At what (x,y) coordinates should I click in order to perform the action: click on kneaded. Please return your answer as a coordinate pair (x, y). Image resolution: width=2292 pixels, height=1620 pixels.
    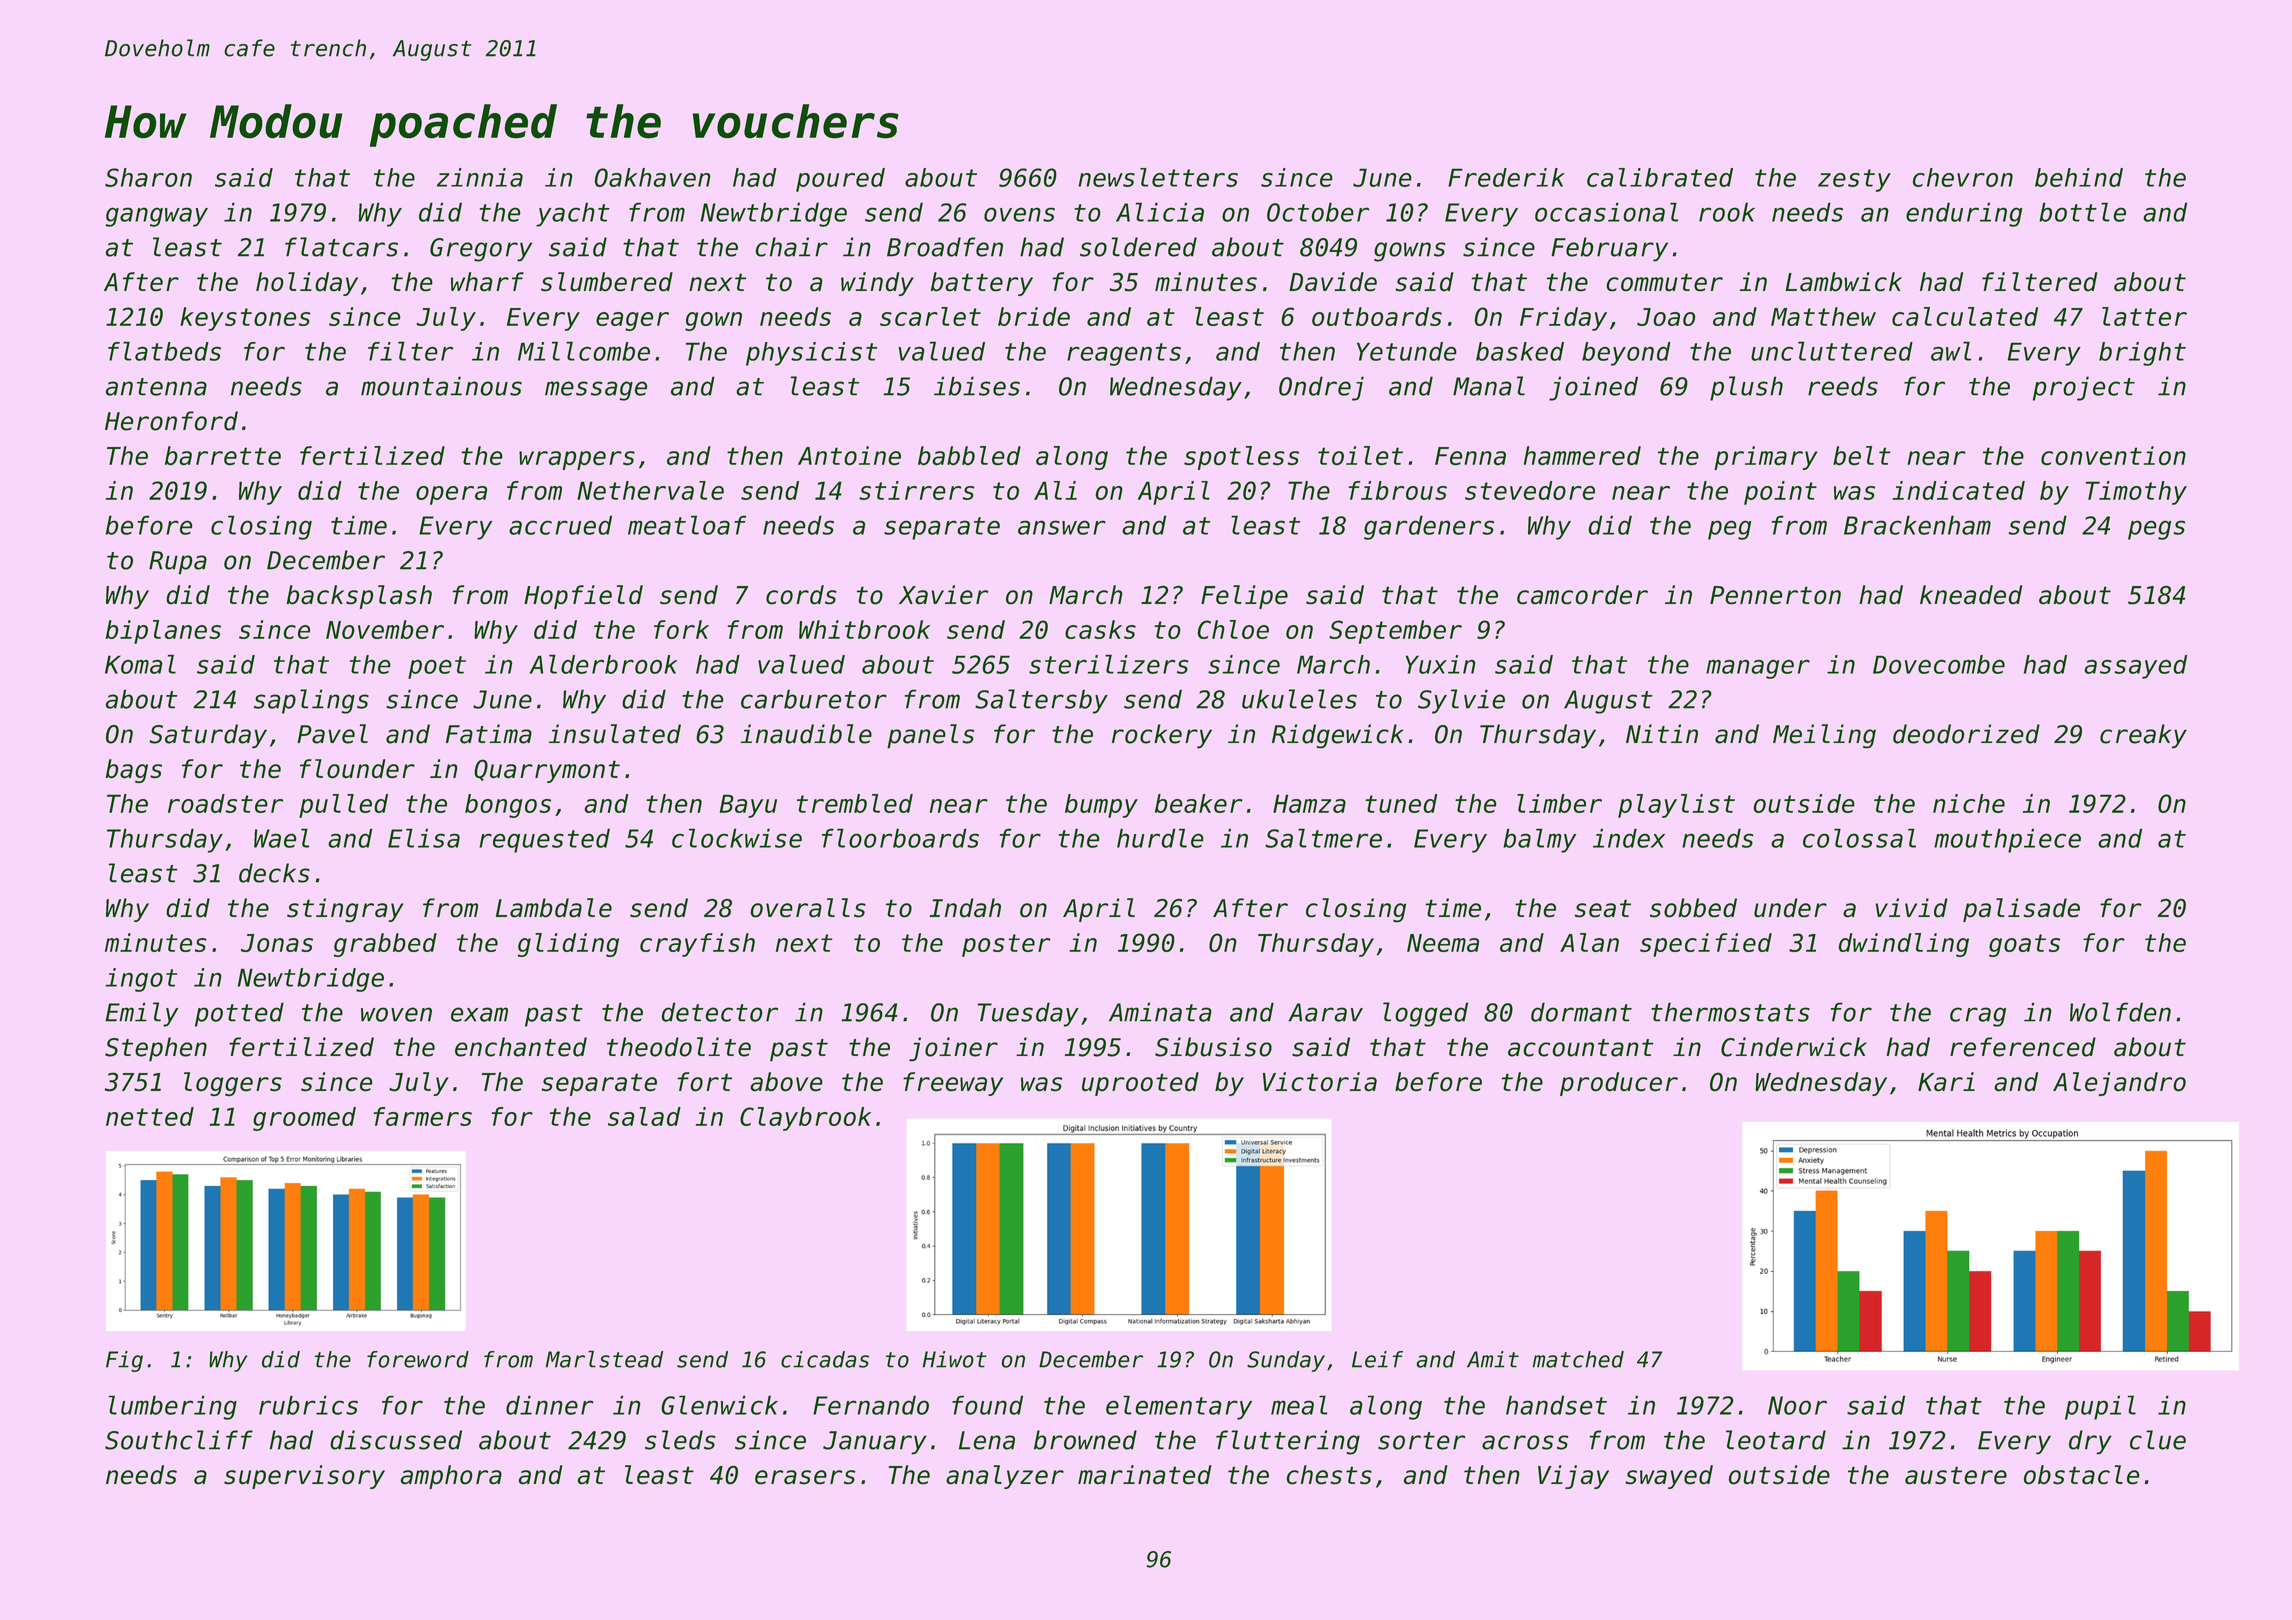
    Looking at the image, I should click on (1971, 595).
